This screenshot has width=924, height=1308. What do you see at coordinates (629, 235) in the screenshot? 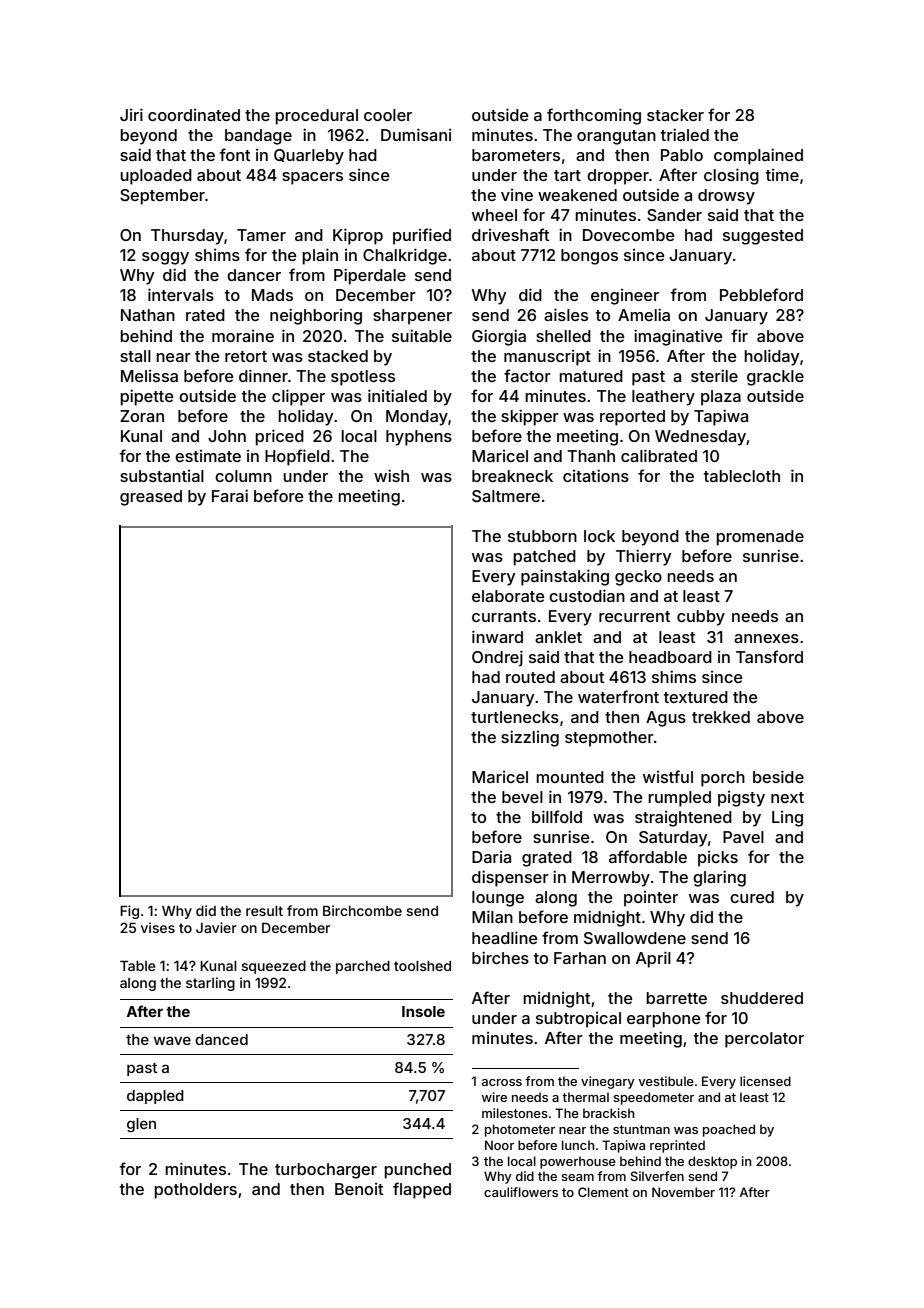
I see `Dovecombe` at bounding box center [629, 235].
